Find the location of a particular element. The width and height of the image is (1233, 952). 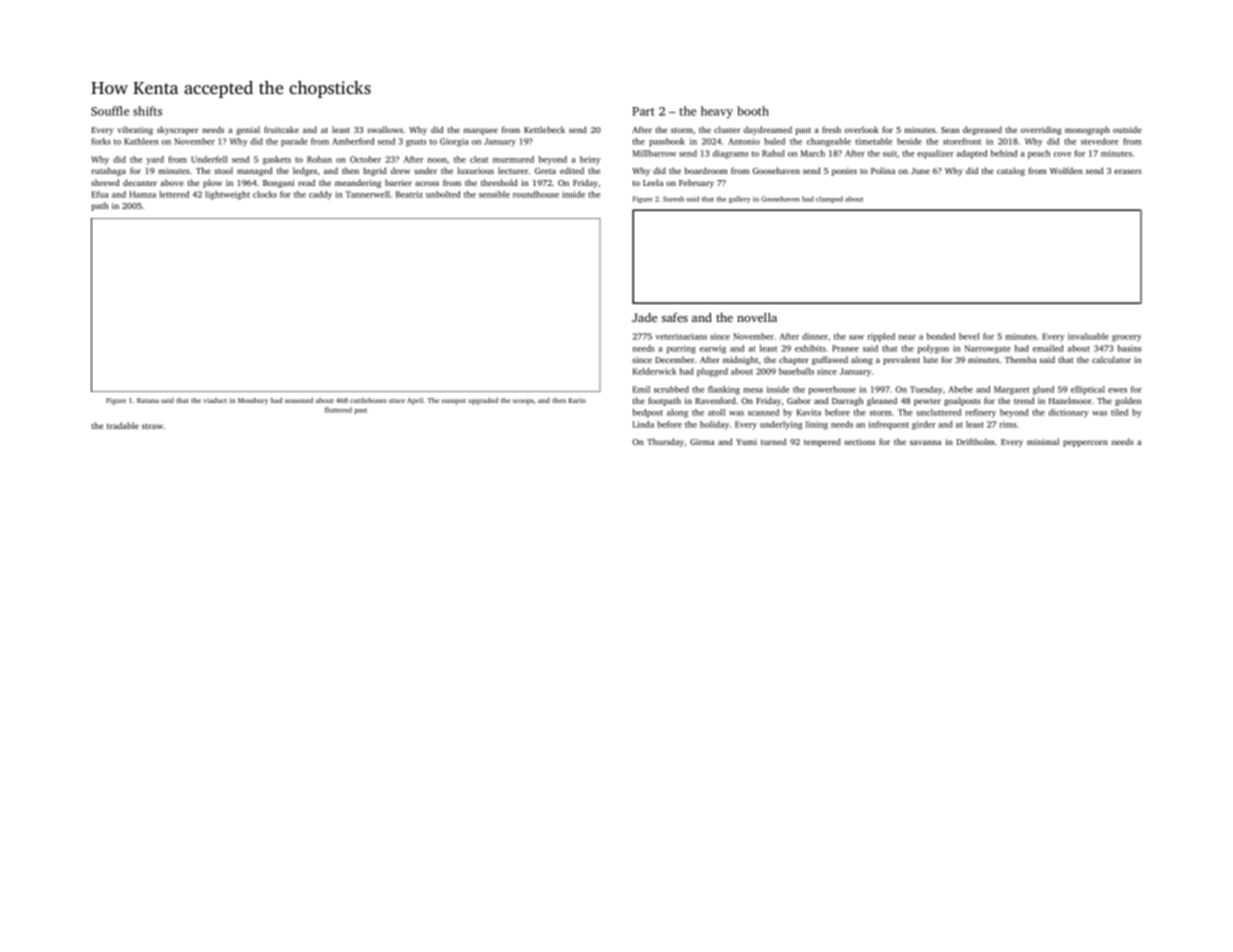

tiled is located at coordinates (1119, 412).
